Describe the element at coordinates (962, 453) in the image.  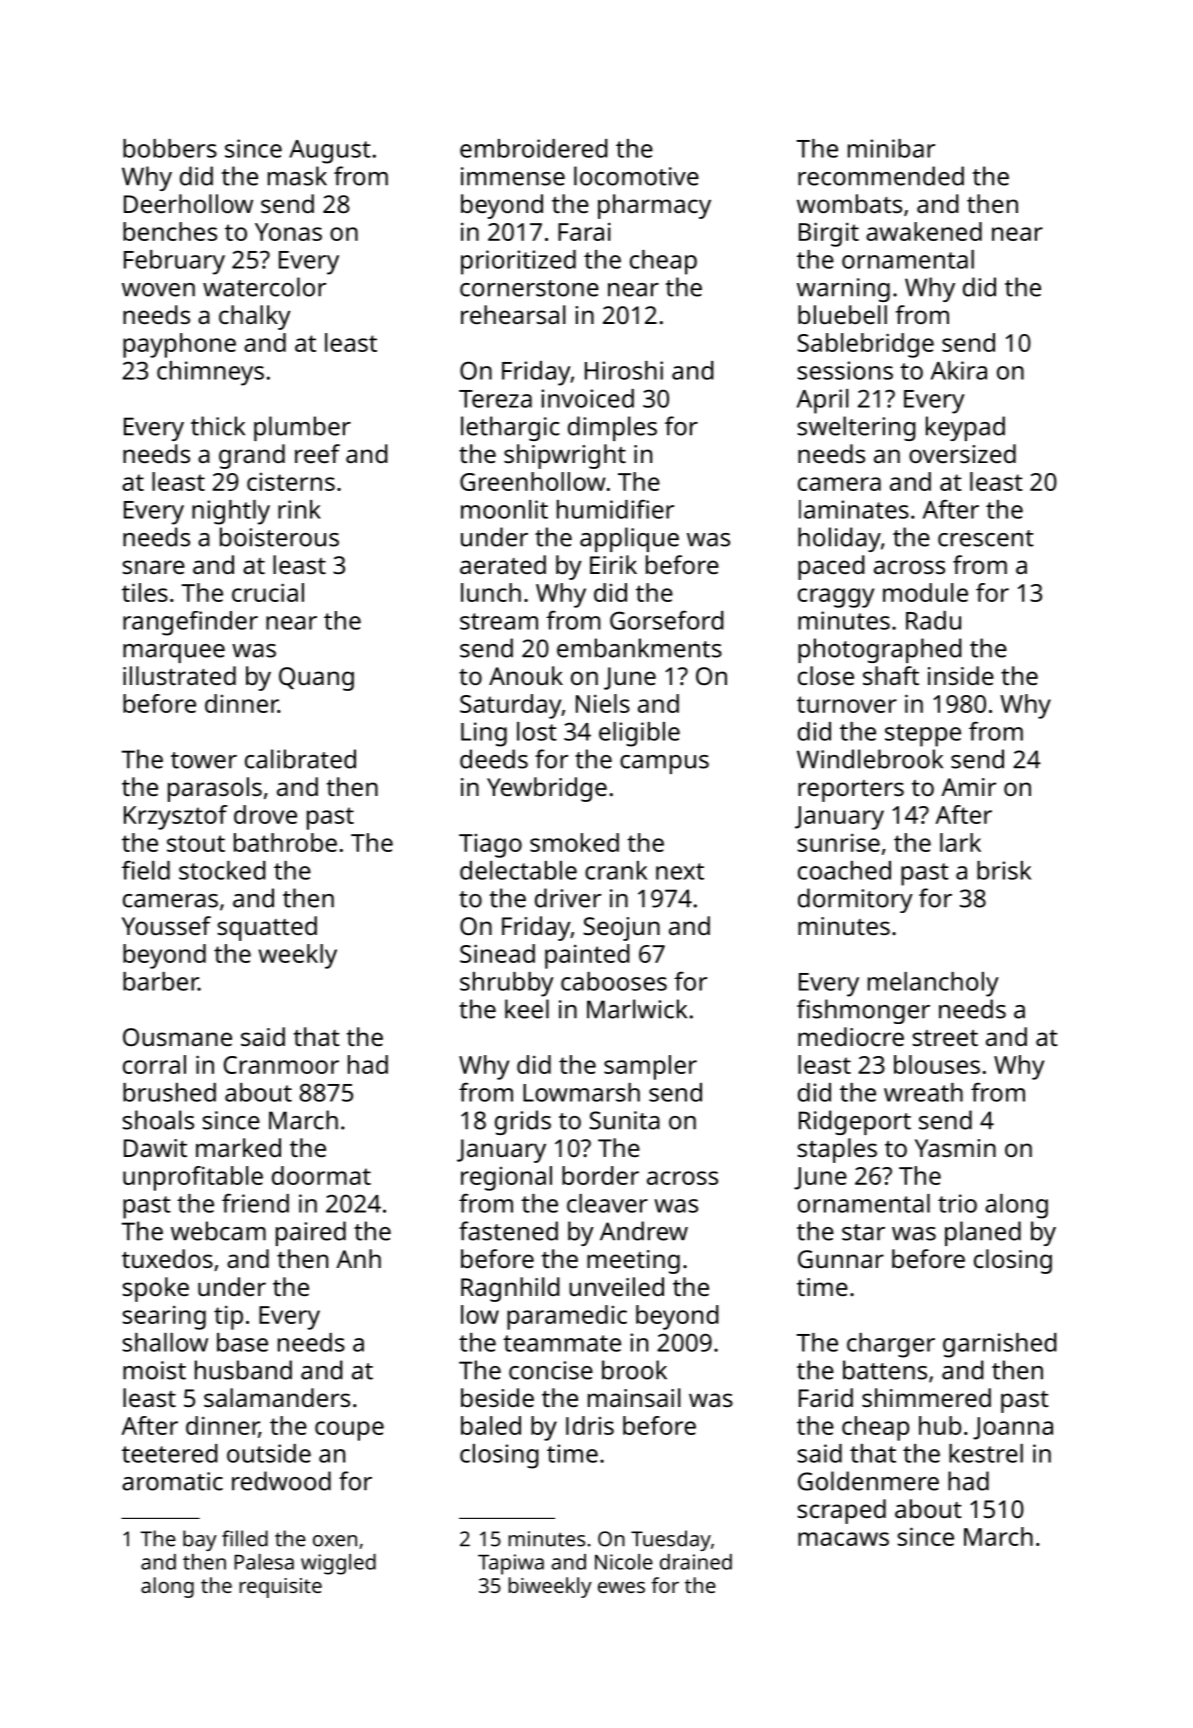
I see `oversized` at that location.
